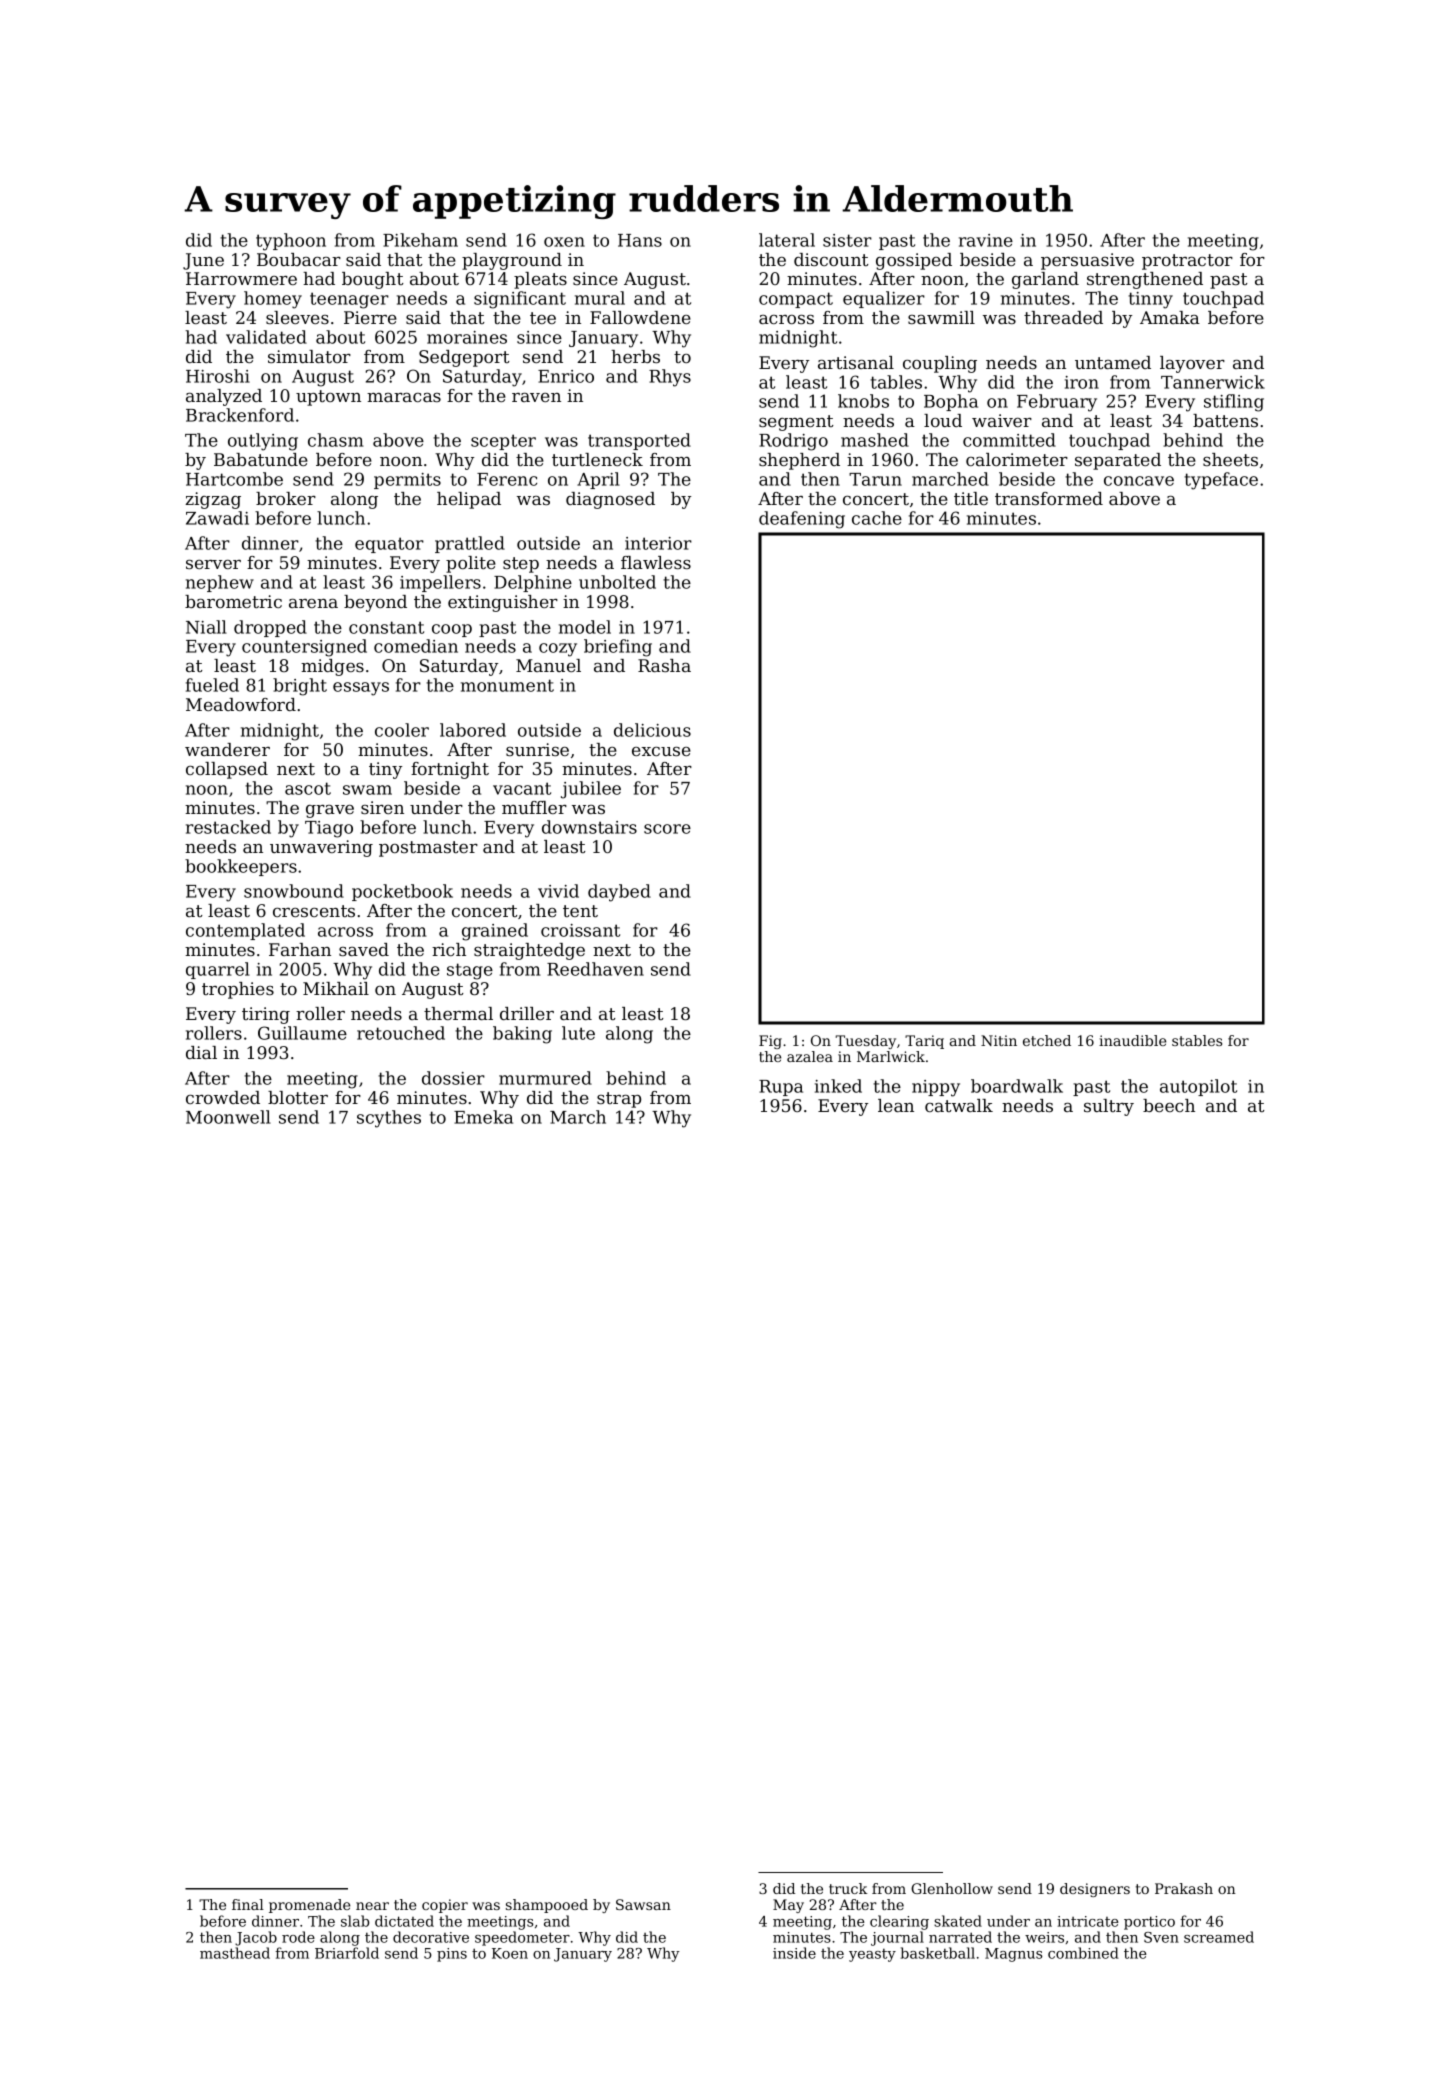  Describe the element at coordinates (1082, 382) in the page. I see `iron` at that location.
